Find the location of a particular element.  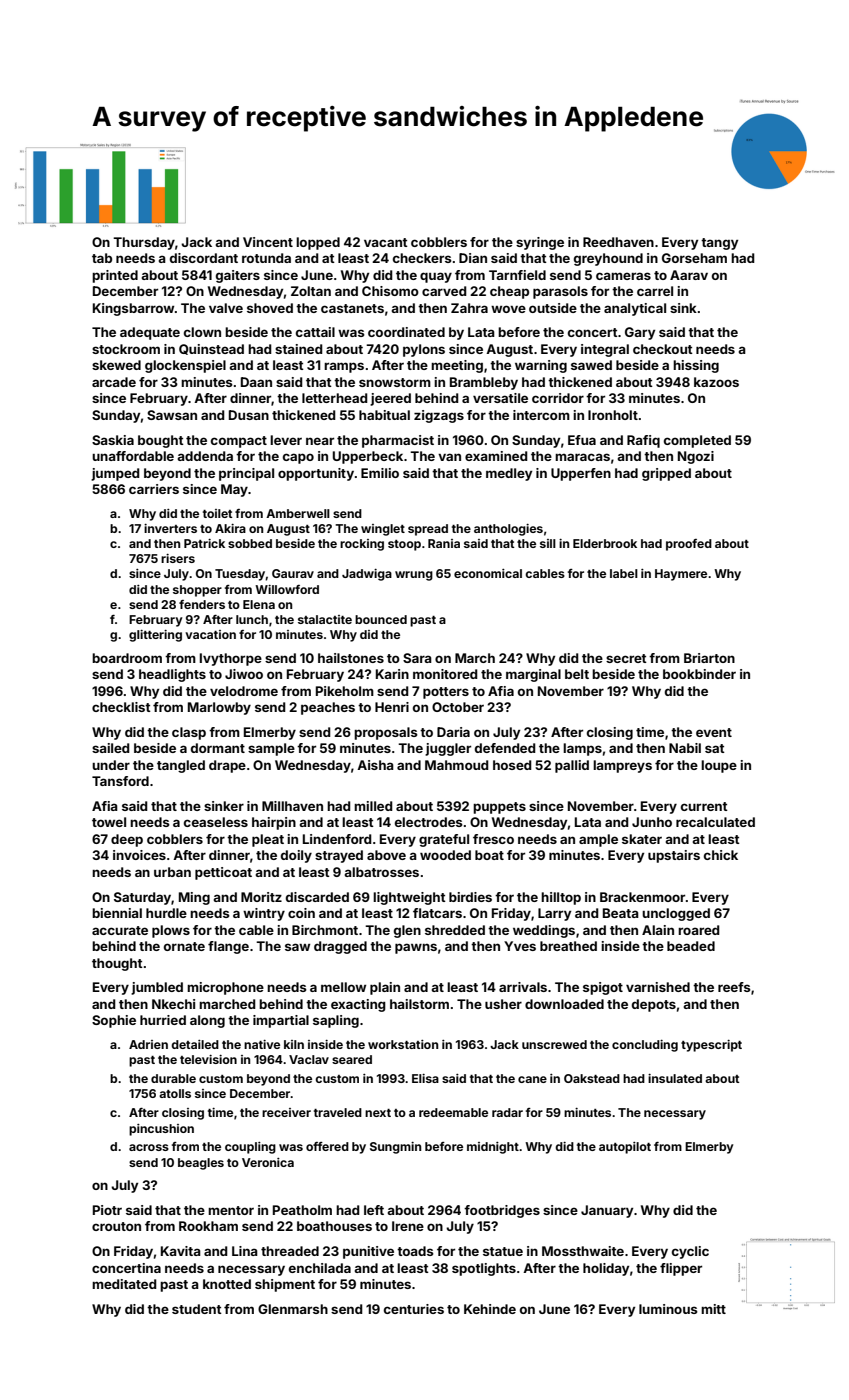

tangy is located at coordinates (719, 244).
